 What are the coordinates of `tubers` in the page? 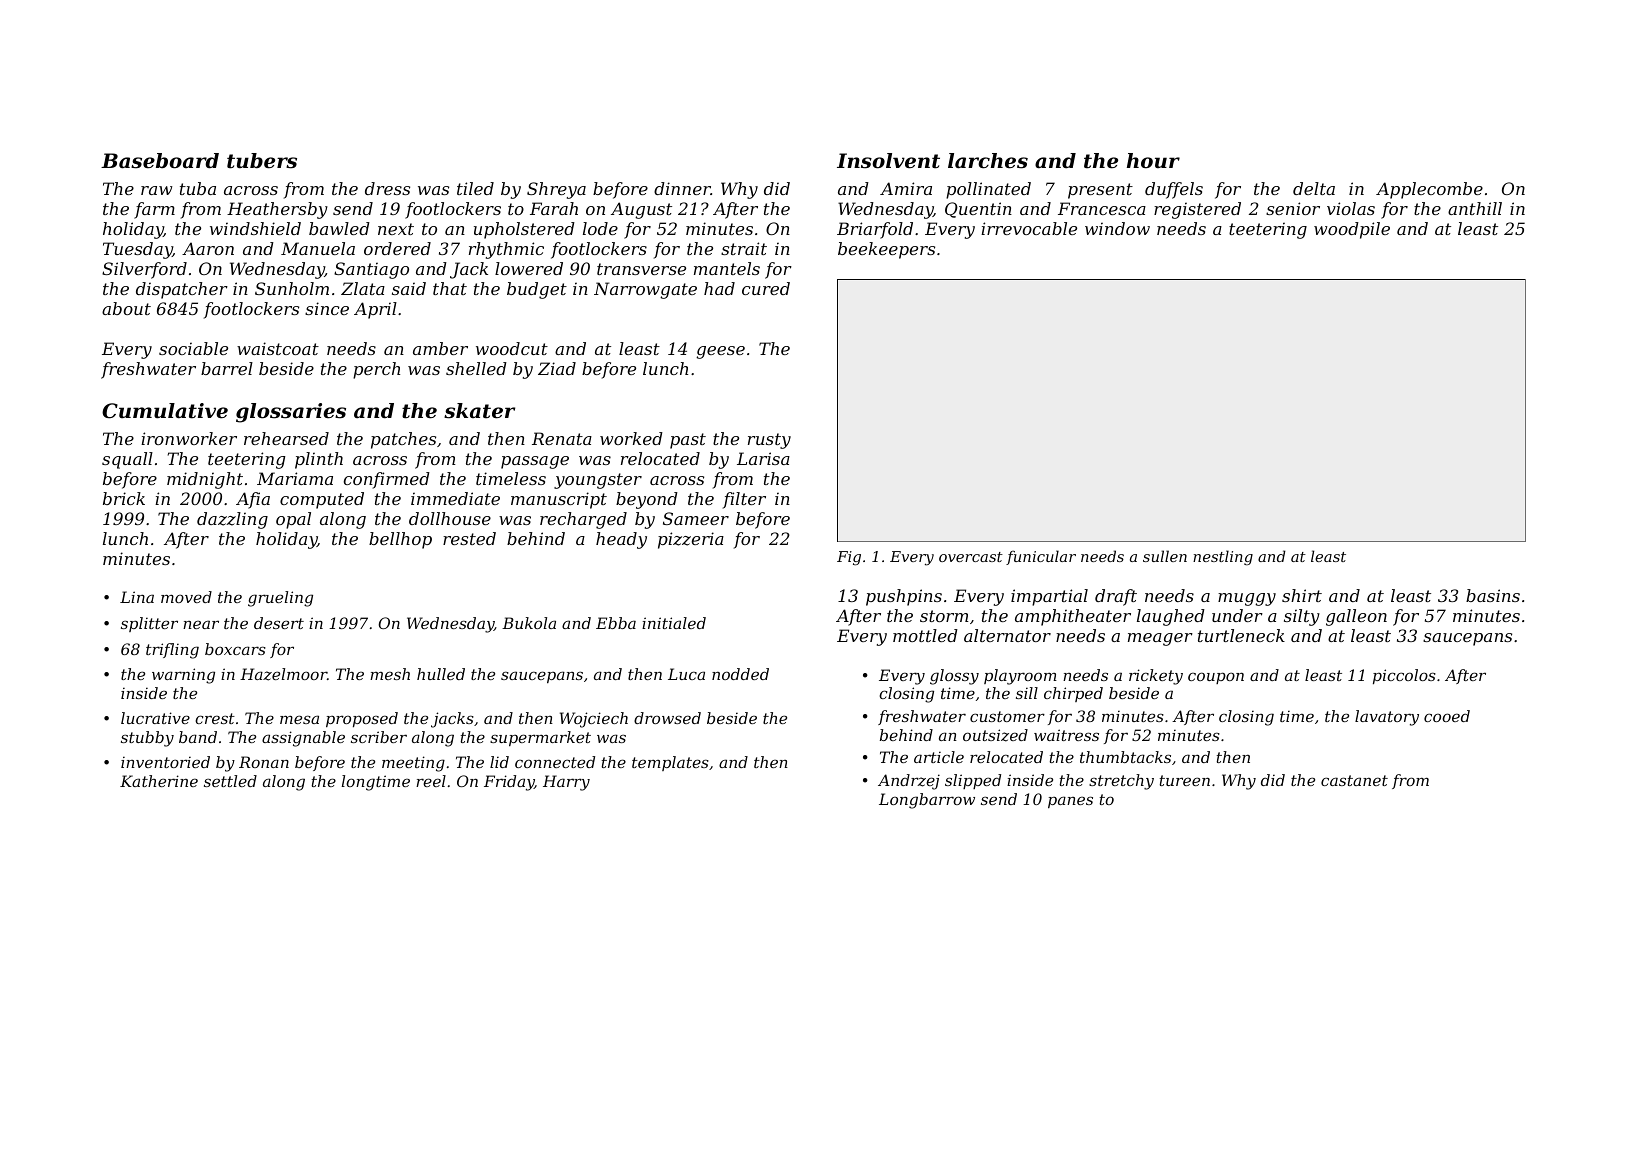 It's located at (262, 161).
